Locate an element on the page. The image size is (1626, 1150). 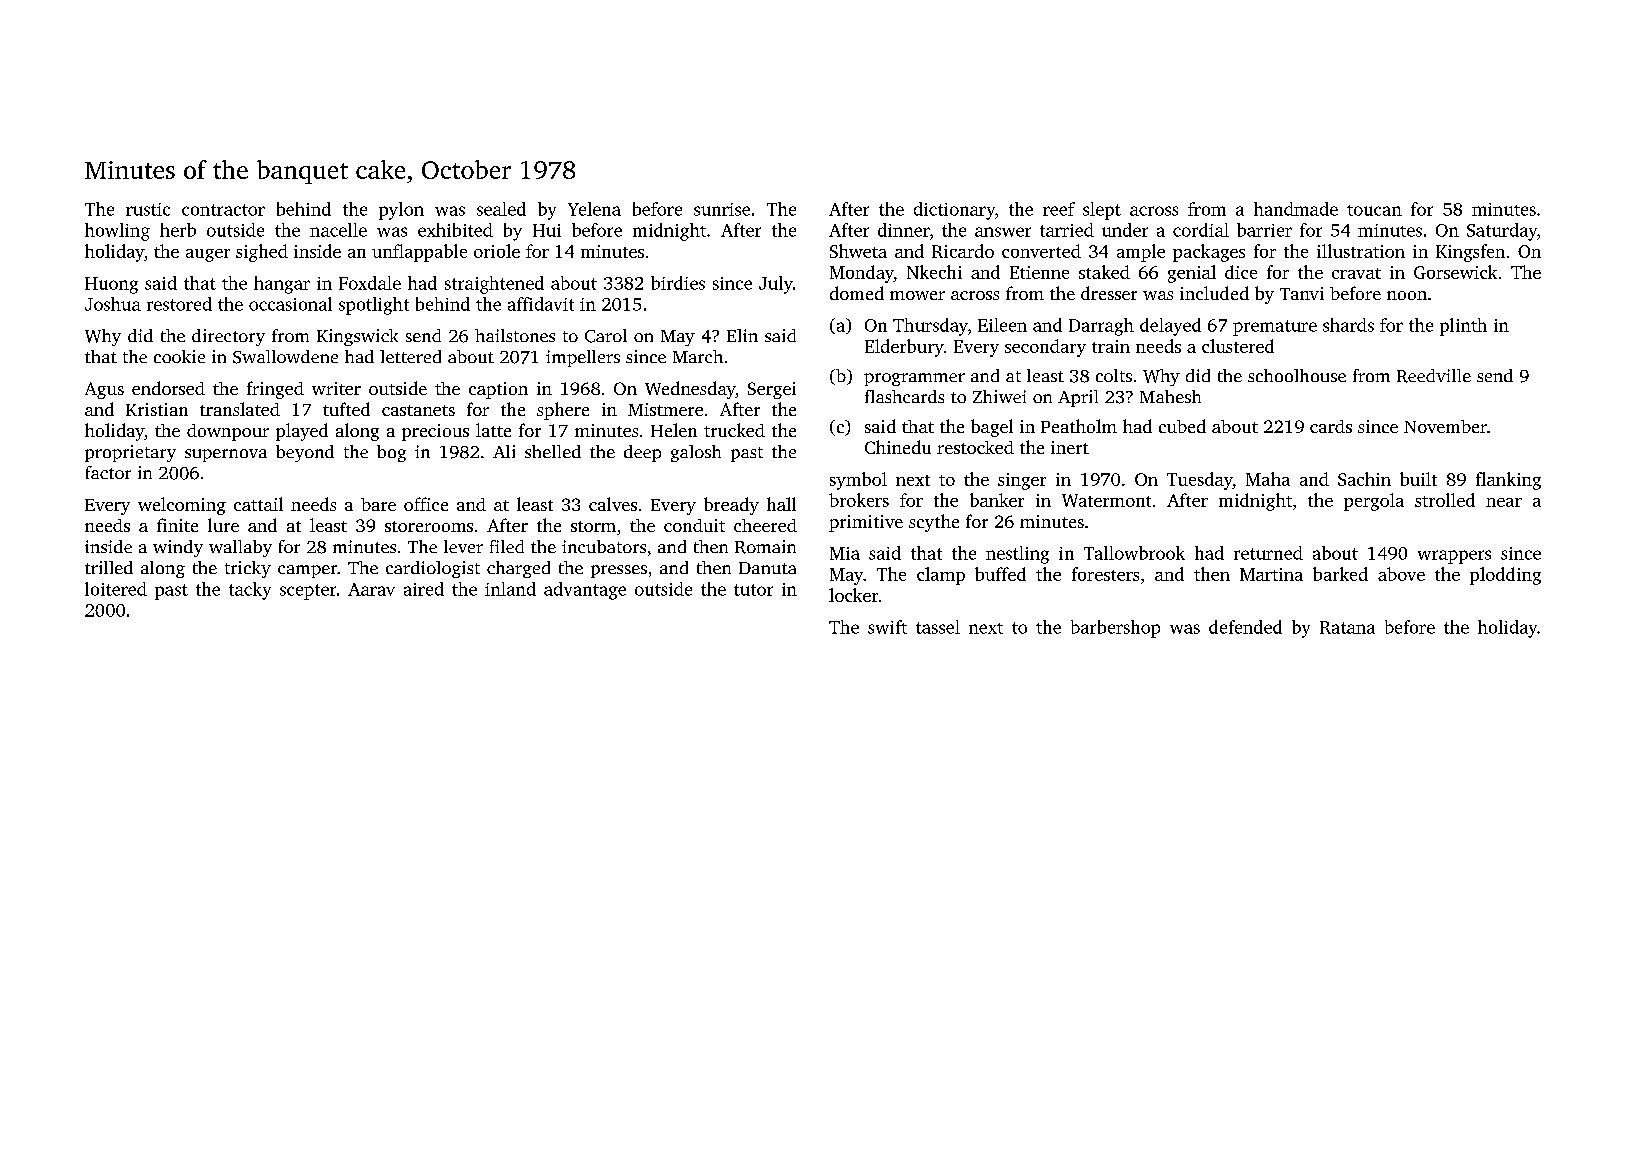
trilled is located at coordinates (109, 567).
